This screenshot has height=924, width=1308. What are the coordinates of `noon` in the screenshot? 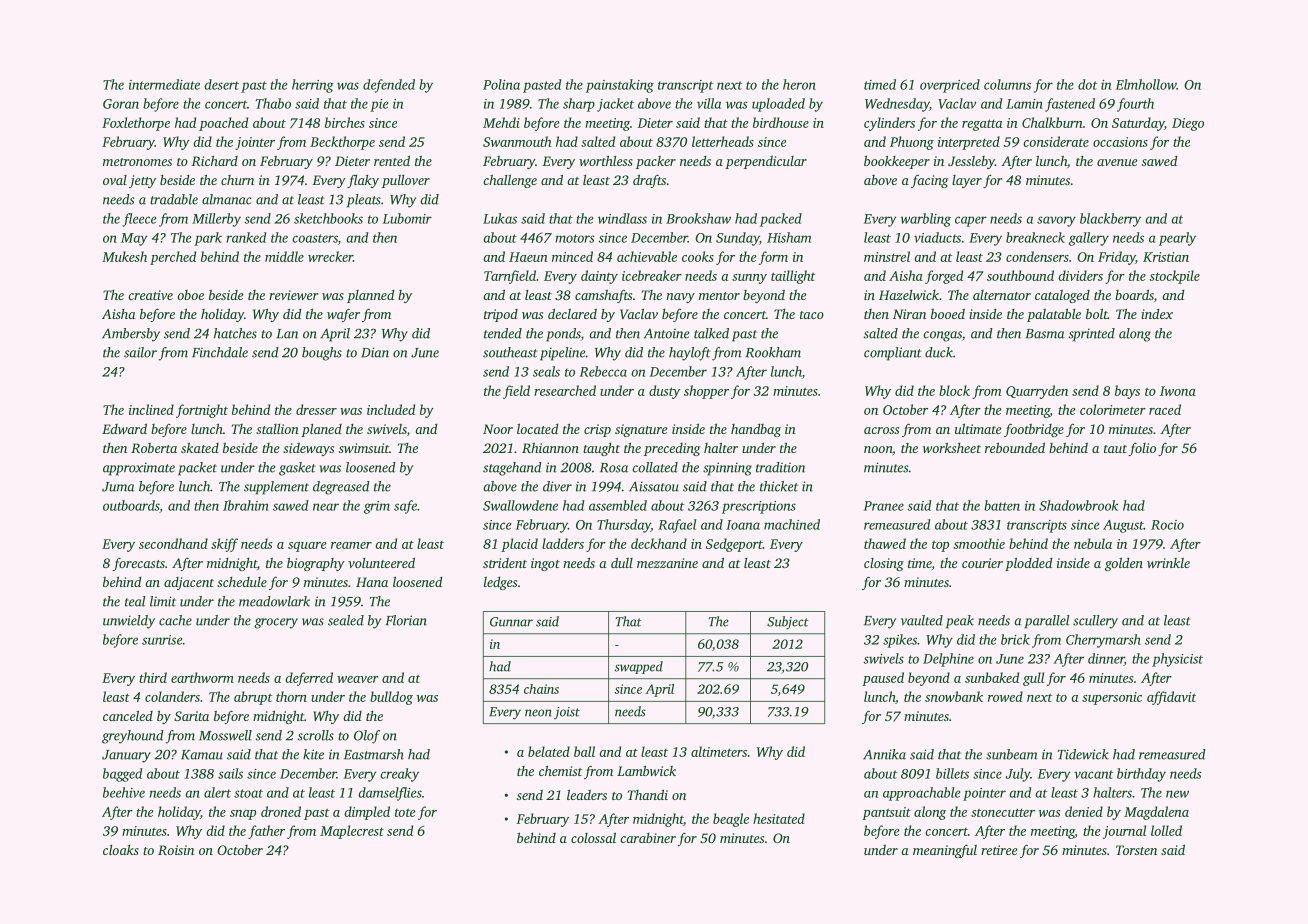 It's located at (878, 449).
